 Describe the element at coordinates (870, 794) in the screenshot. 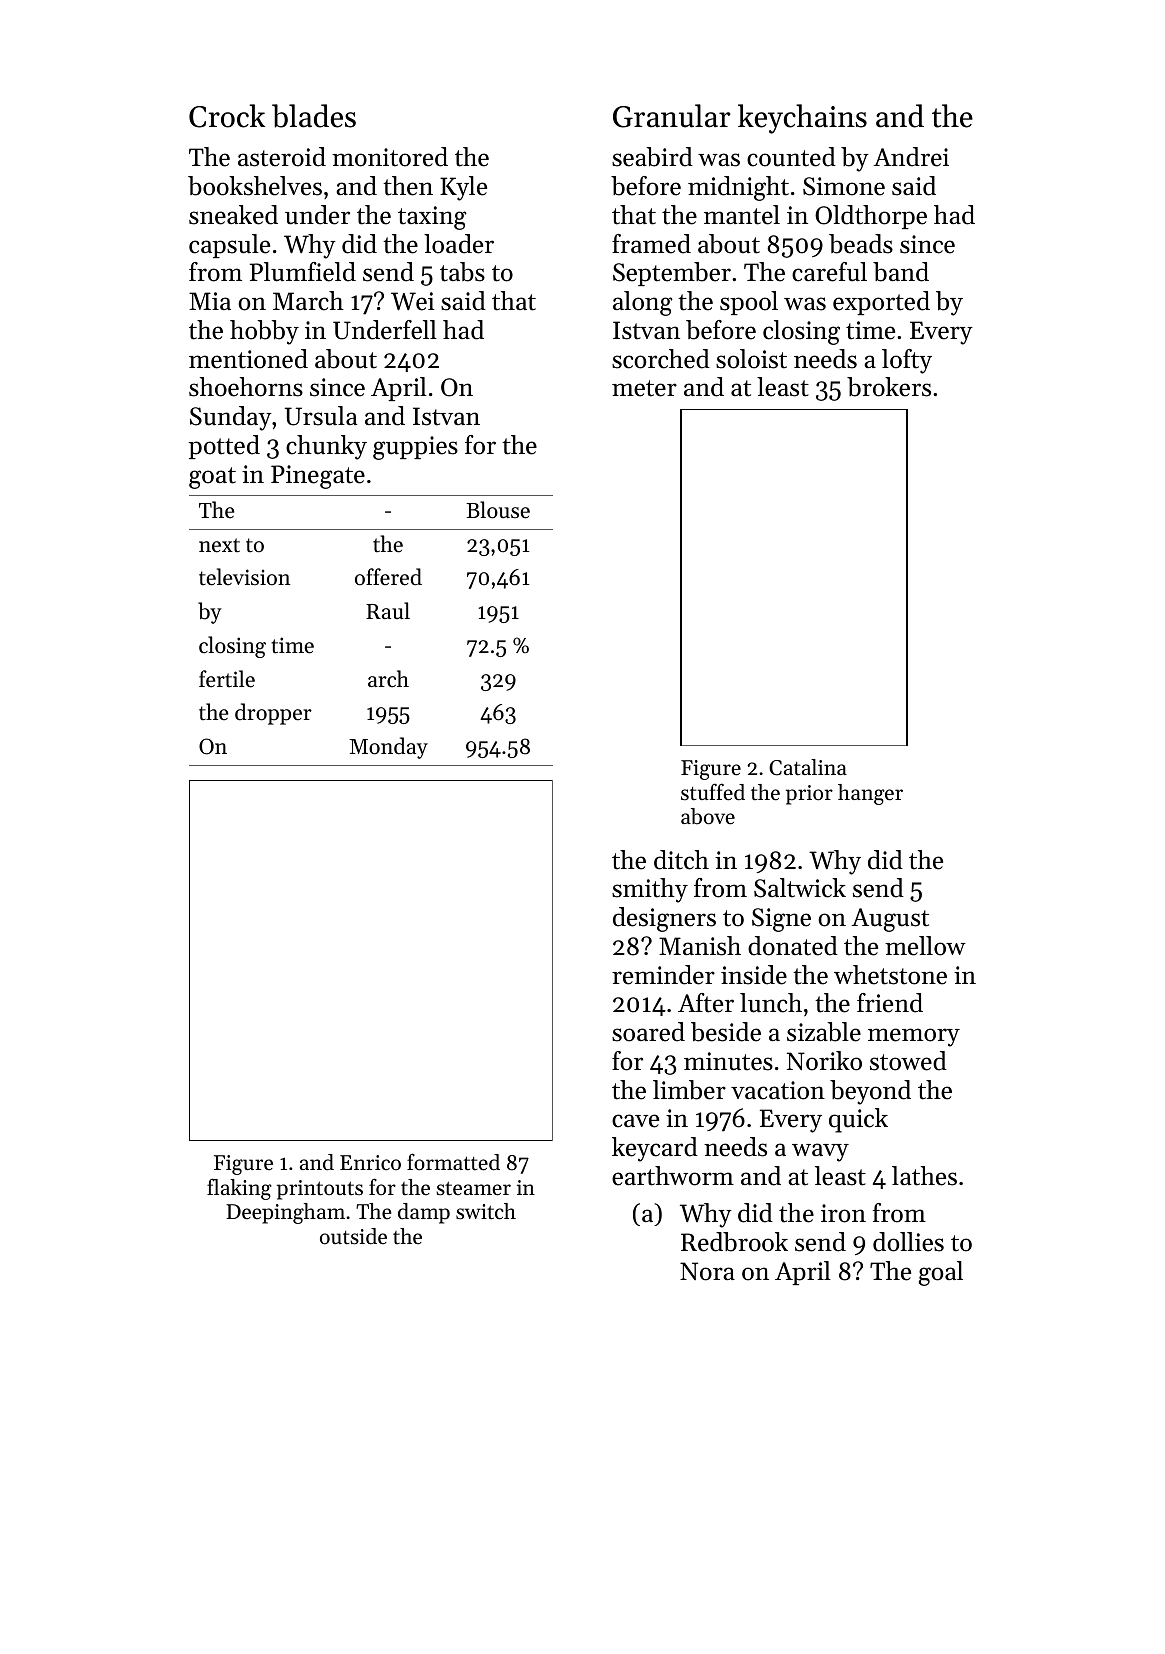

I see `hanger` at that location.
